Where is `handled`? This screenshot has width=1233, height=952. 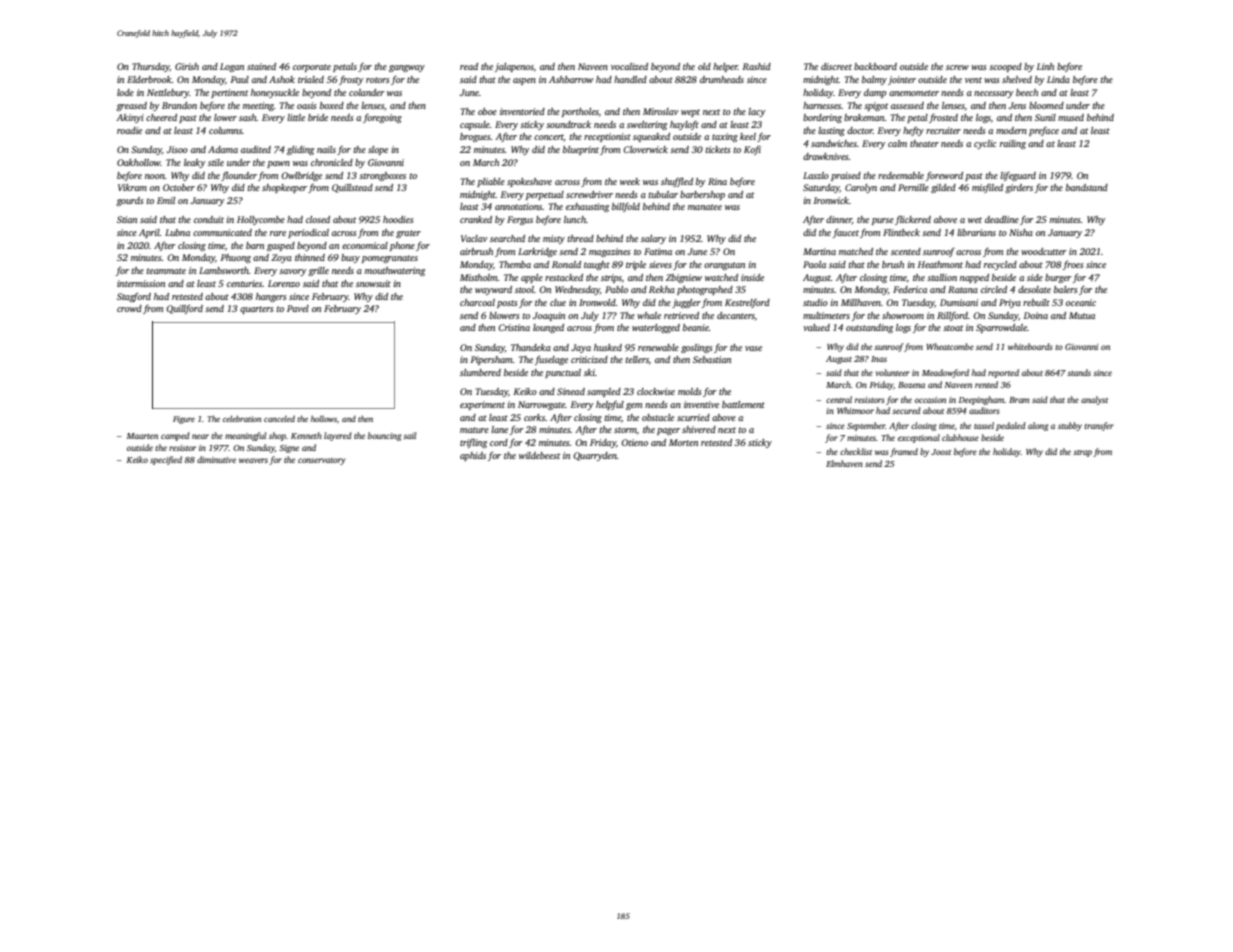
handled is located at coordinates (630, 79).
